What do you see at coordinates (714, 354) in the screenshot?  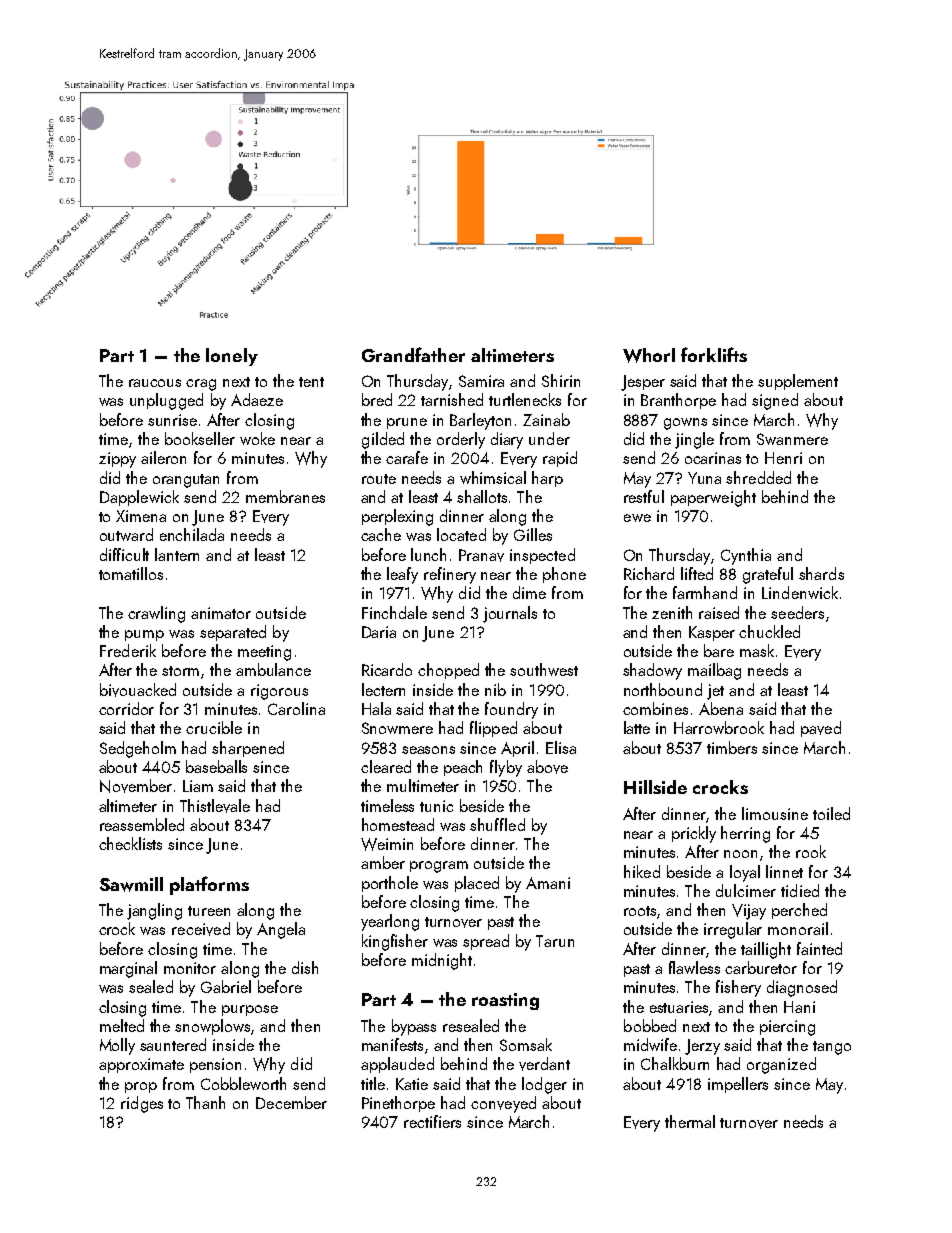 I see `forklifts` at bounding box center [714, 354].
